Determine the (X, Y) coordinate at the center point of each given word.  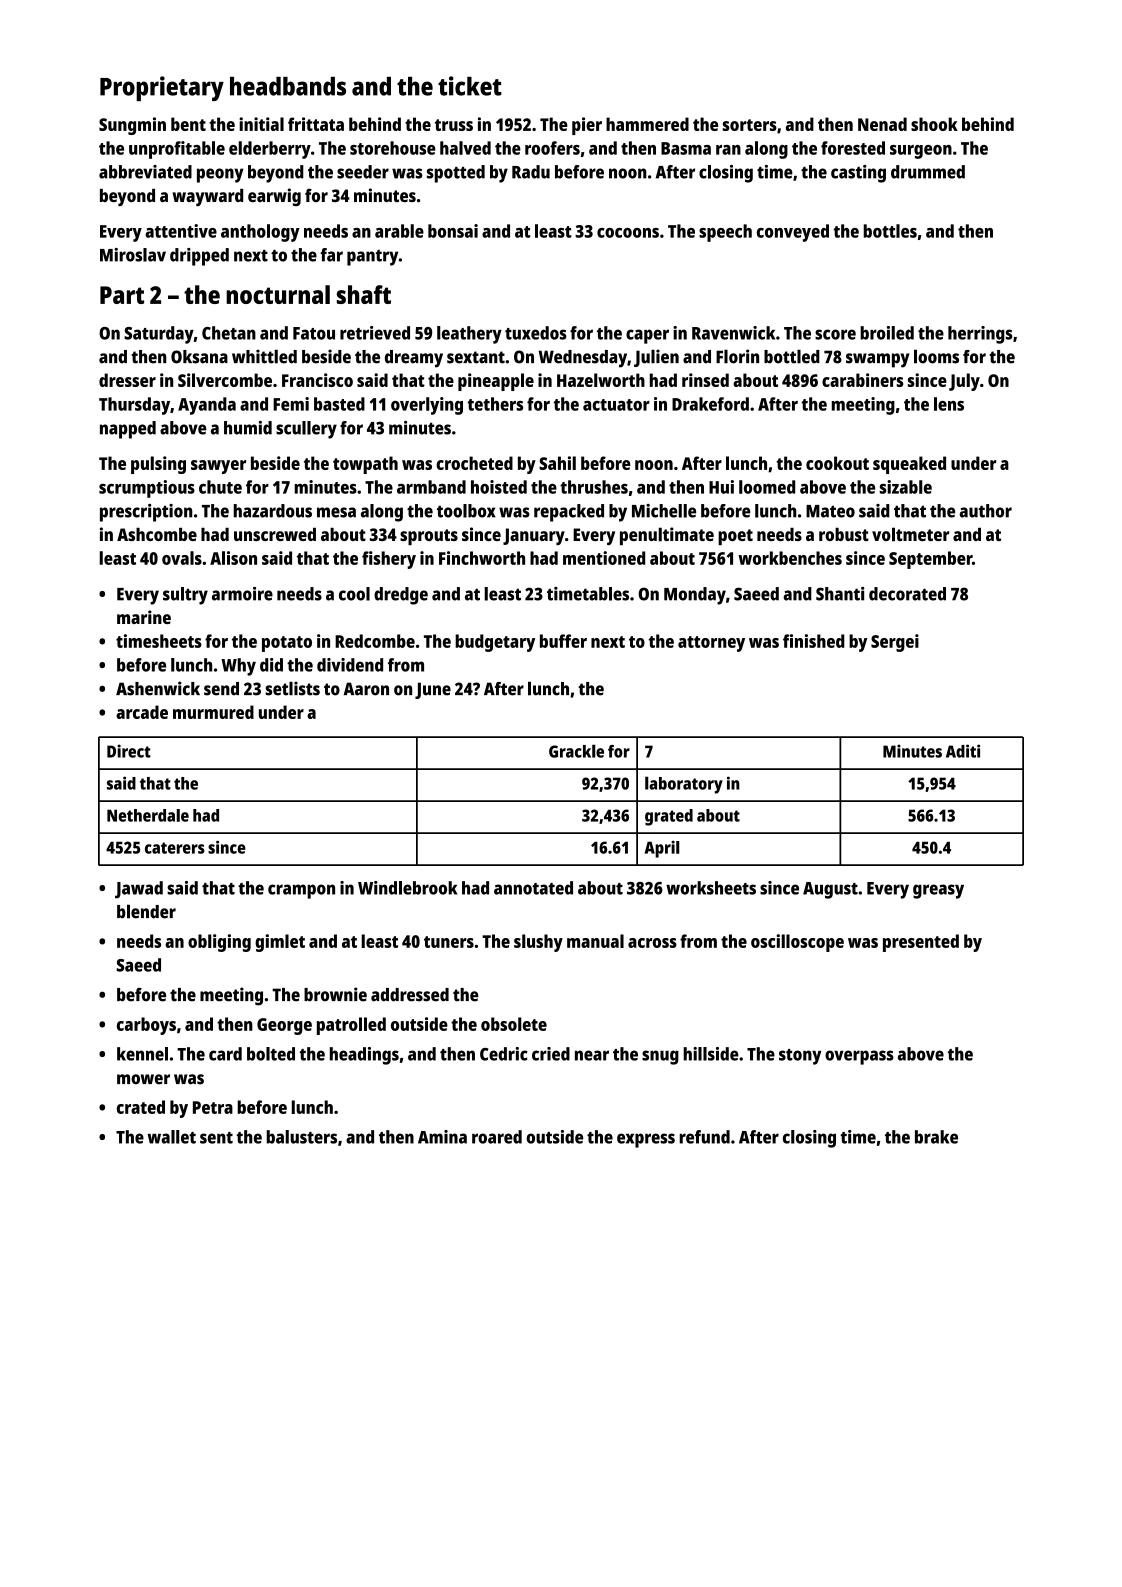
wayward (207, 197)
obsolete (514, 1024)
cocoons (628, 233)
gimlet (280, 943)
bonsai (453, 231)
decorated (907, 594)
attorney (711, 644)
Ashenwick (158, 688)
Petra (213, 1107)
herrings (980, 335)
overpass (859, 1057)
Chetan (229, 333)
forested (853, 148)
